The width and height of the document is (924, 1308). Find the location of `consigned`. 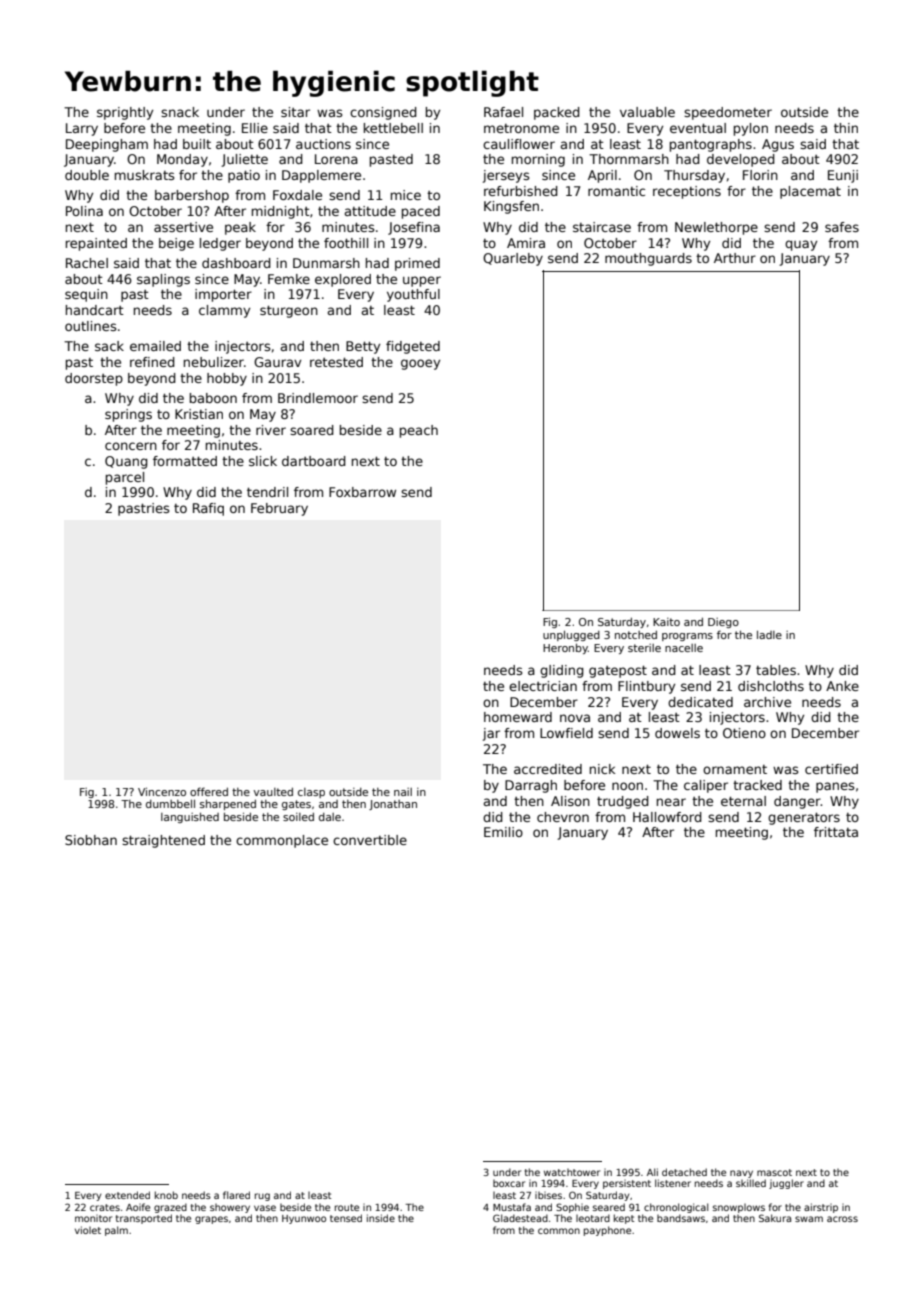

consigned is located at coordinates (383, 113).
